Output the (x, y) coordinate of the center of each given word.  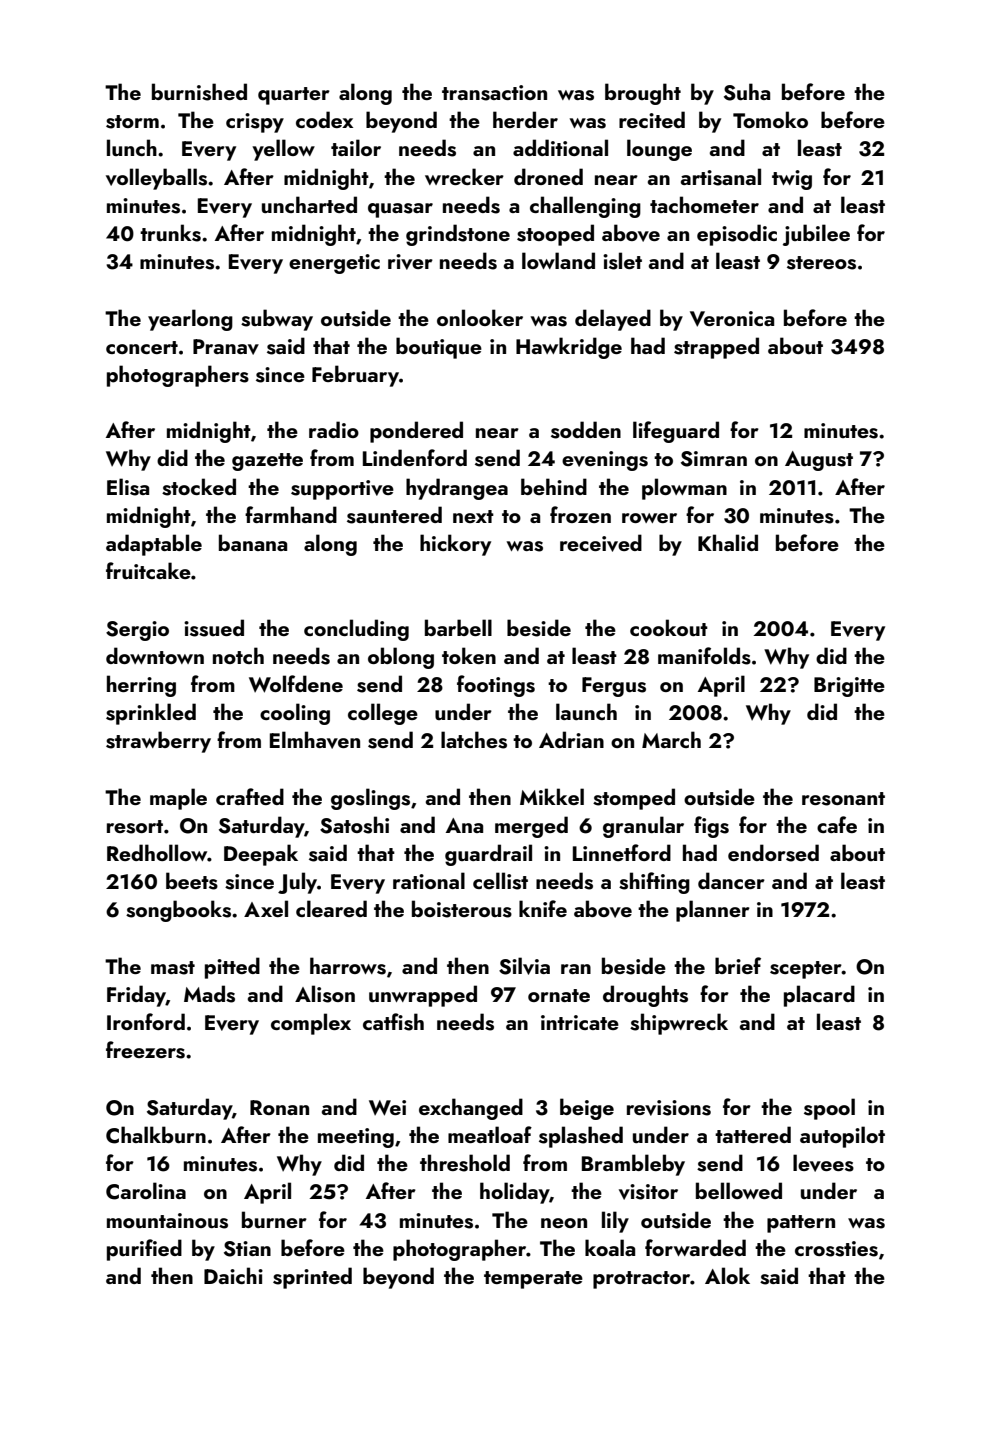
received (601, 543)
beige (587, 1109)
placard (819, 996)
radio (334, 429)
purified (144, 1250)
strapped (716, 348)
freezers (145, 1050)
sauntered (394, 515)
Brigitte (849, 687)
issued (214, 628)
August (819, 461)
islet (622, 261)
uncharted (309, 204)
